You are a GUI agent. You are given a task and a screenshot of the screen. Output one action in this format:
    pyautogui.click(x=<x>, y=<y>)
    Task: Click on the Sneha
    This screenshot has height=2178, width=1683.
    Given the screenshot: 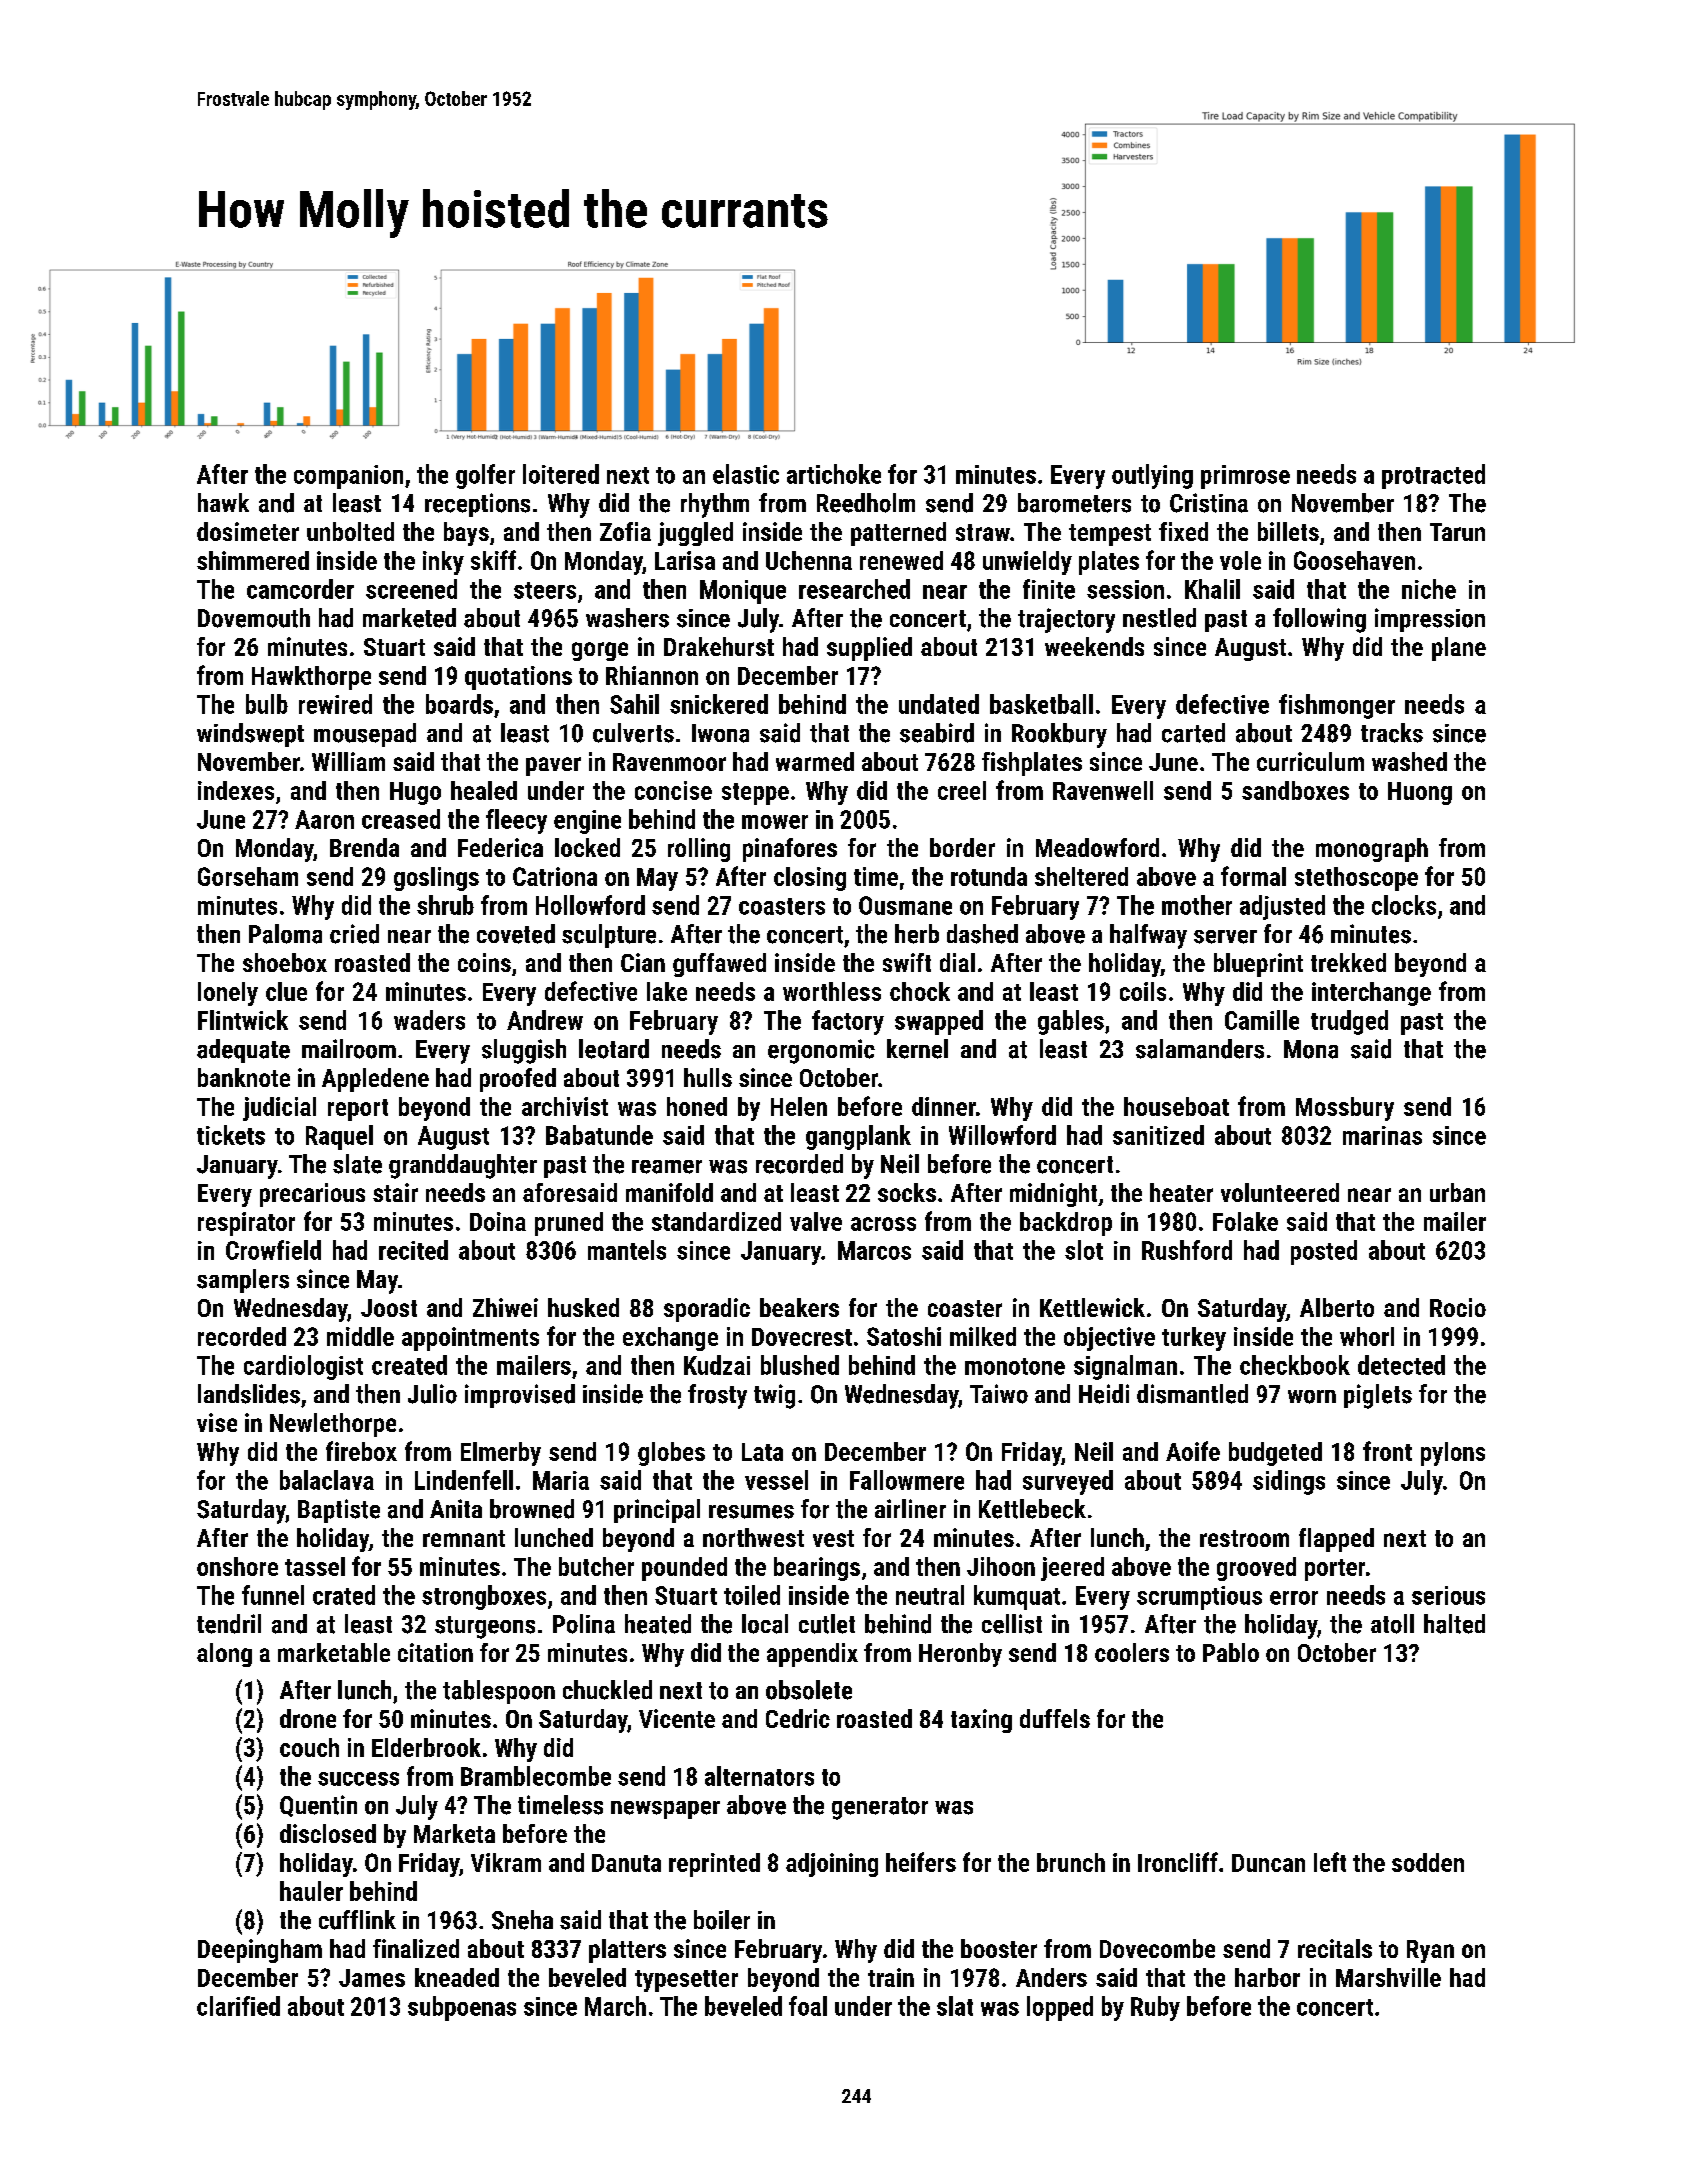 What is the action you would take?
    pyautogui.click(x=522, y=1920)
